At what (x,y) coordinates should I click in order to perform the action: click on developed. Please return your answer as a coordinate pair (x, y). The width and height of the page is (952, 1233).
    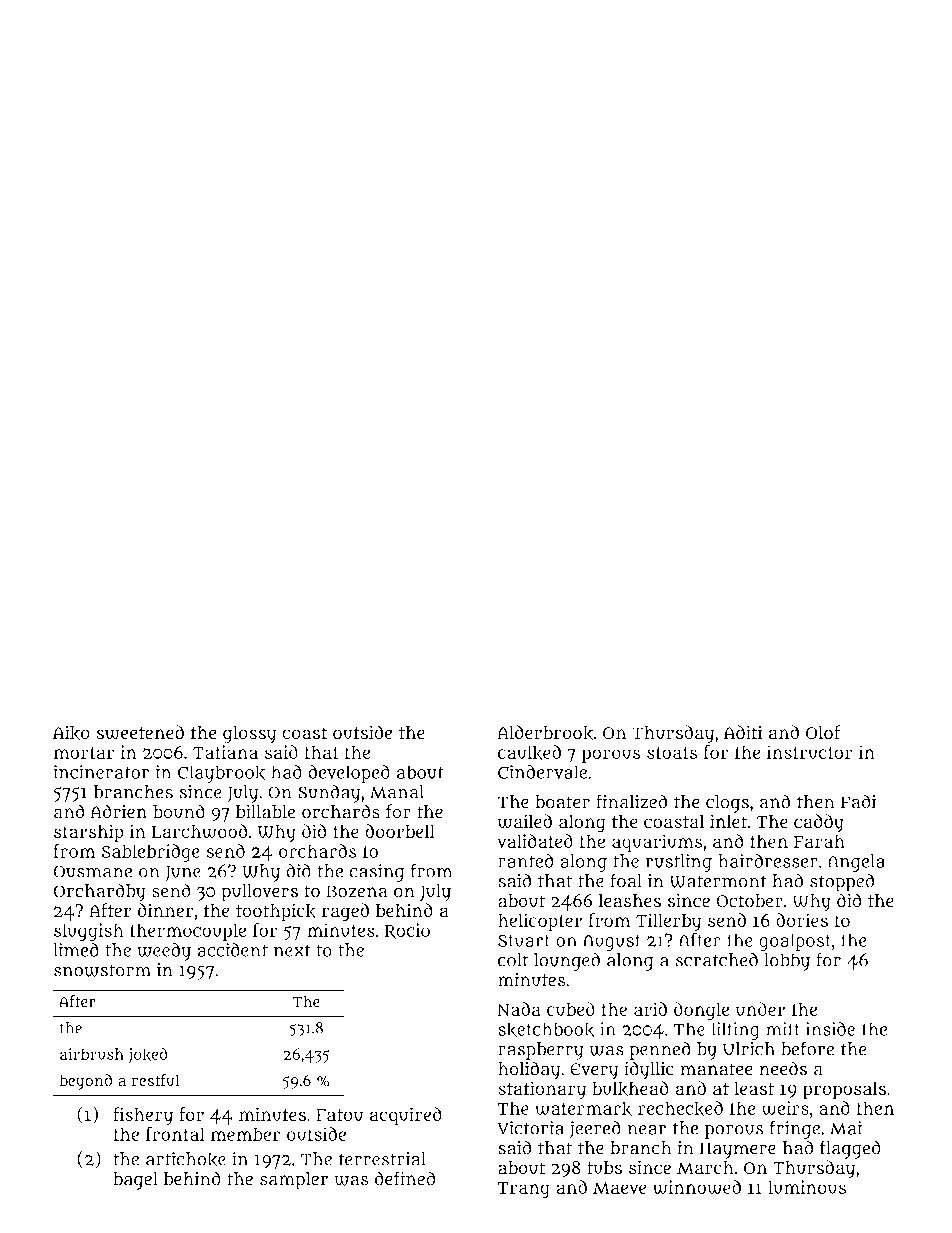
    Looking at the image, I should click on (349, 774).
